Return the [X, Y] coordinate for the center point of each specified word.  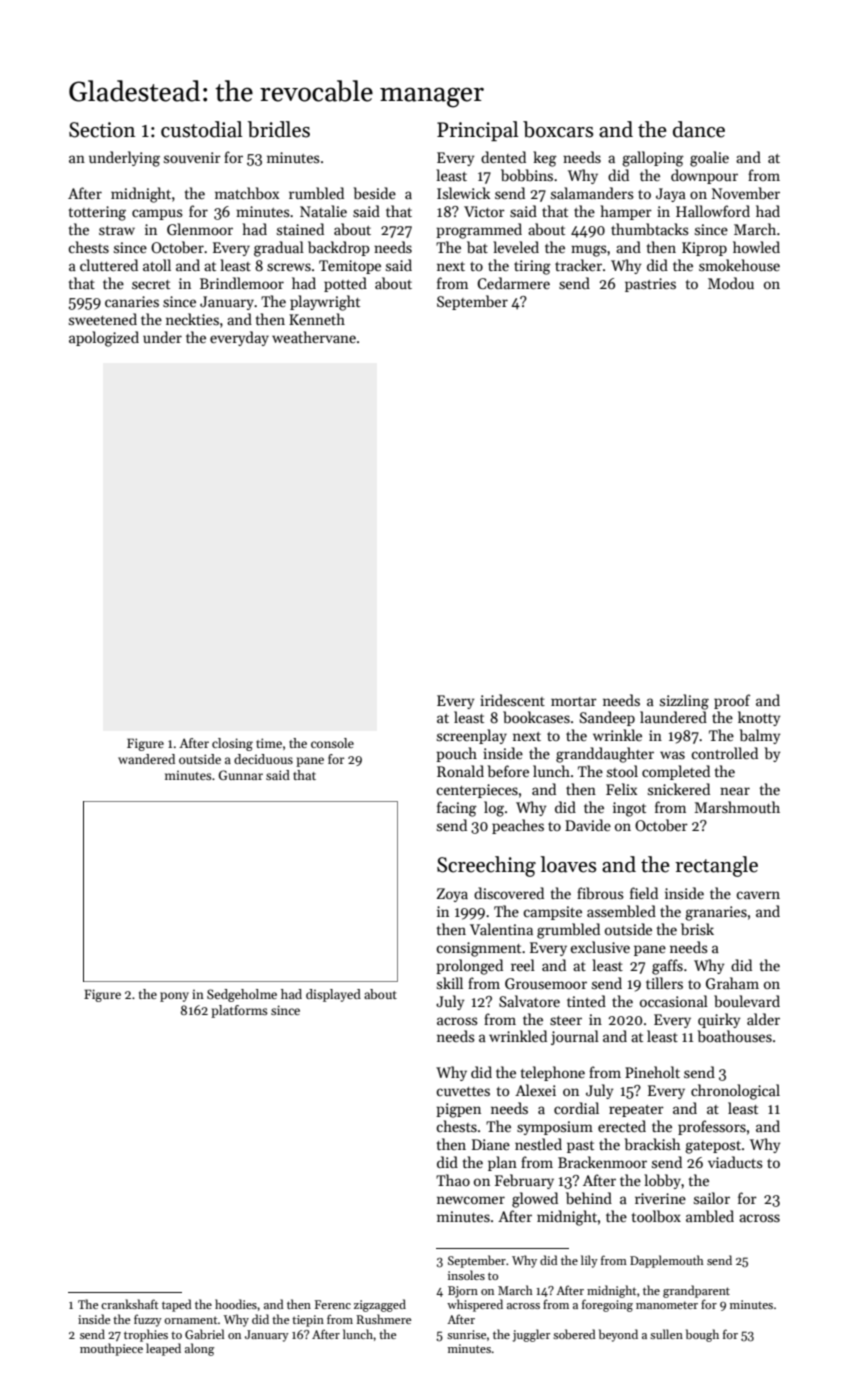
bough [702, 1335]
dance [699, 129]
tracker [578, 265]
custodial [201, 129]
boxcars [558, 129]
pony [174, 997]
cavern [758, 895]
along [199, 1349]
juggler [531, 1335]
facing [457, 809]
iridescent [512, 700]
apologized [104, 339]
